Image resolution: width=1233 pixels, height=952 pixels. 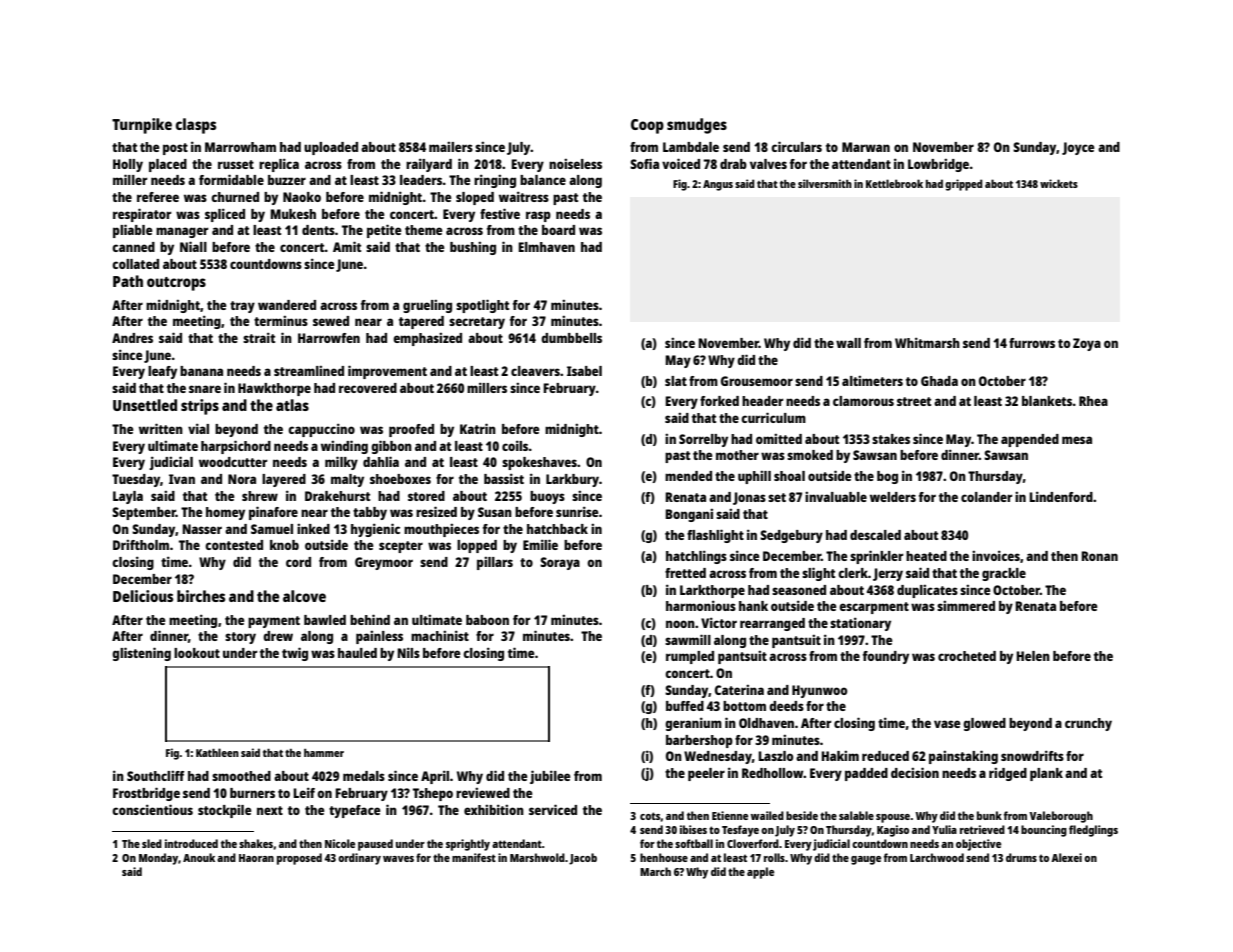 What do you see at coordinates (274, 622) in the document?
I see `payment` at bounding box center [274, 622].
